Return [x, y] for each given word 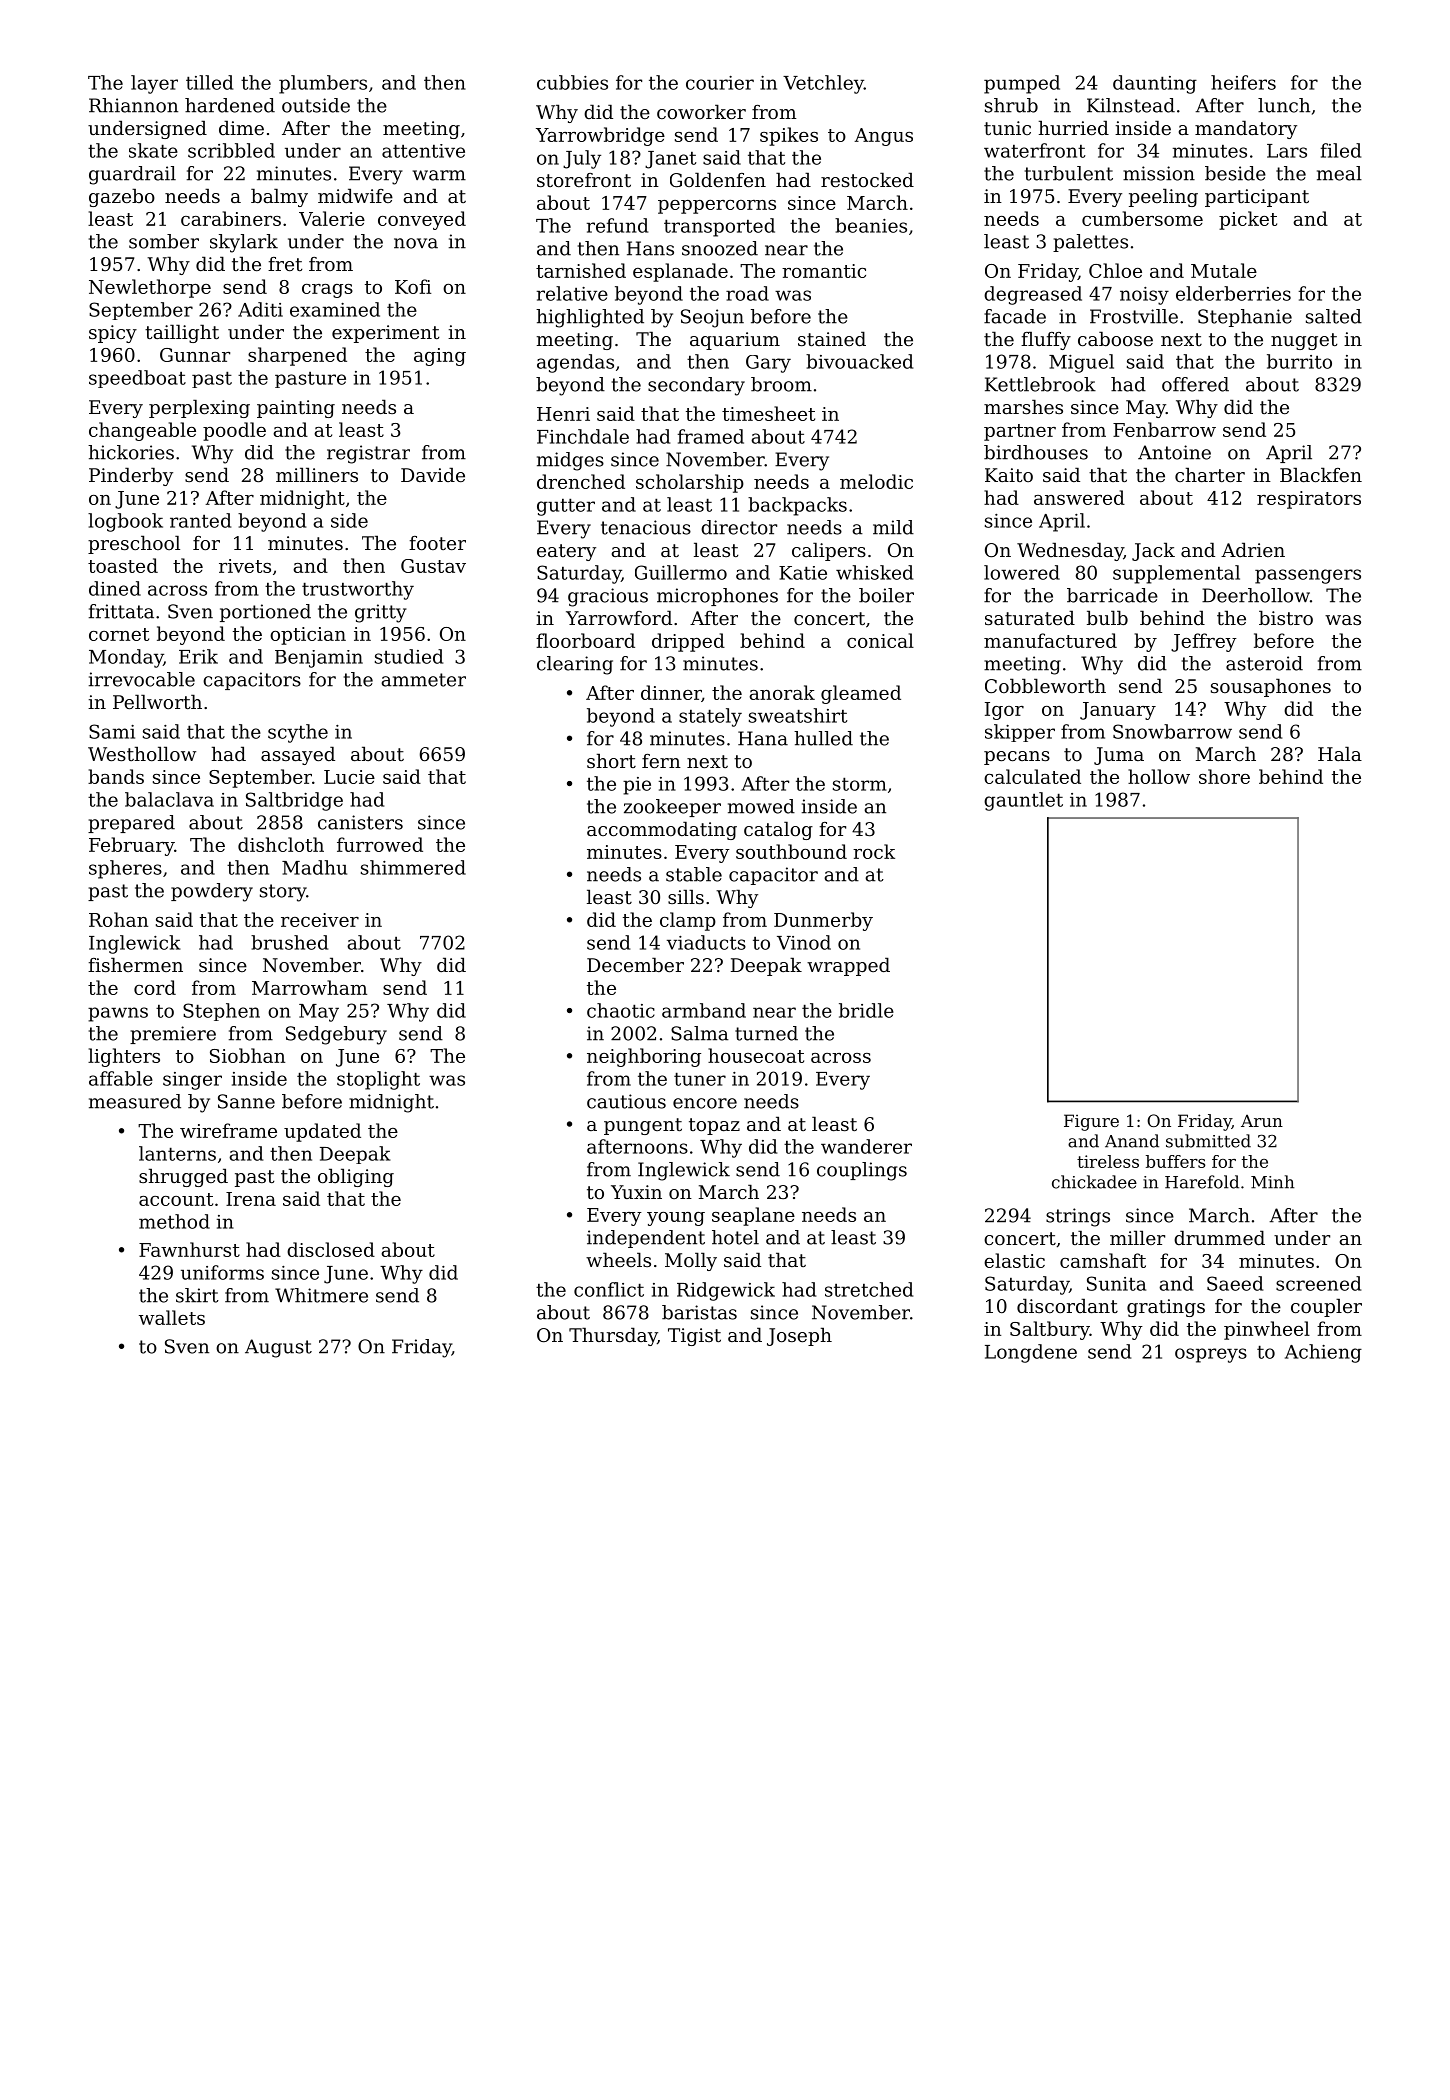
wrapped [848, 966]
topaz [714, 1126]
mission [1159, 173]
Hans [650, 248]
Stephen [221, 1012]
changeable [142, 431]
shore [1224, 776]
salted [1334, 316]
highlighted [590, 318]
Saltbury [1050, 1330]
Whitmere [321, 1295]
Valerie [332, 218]
